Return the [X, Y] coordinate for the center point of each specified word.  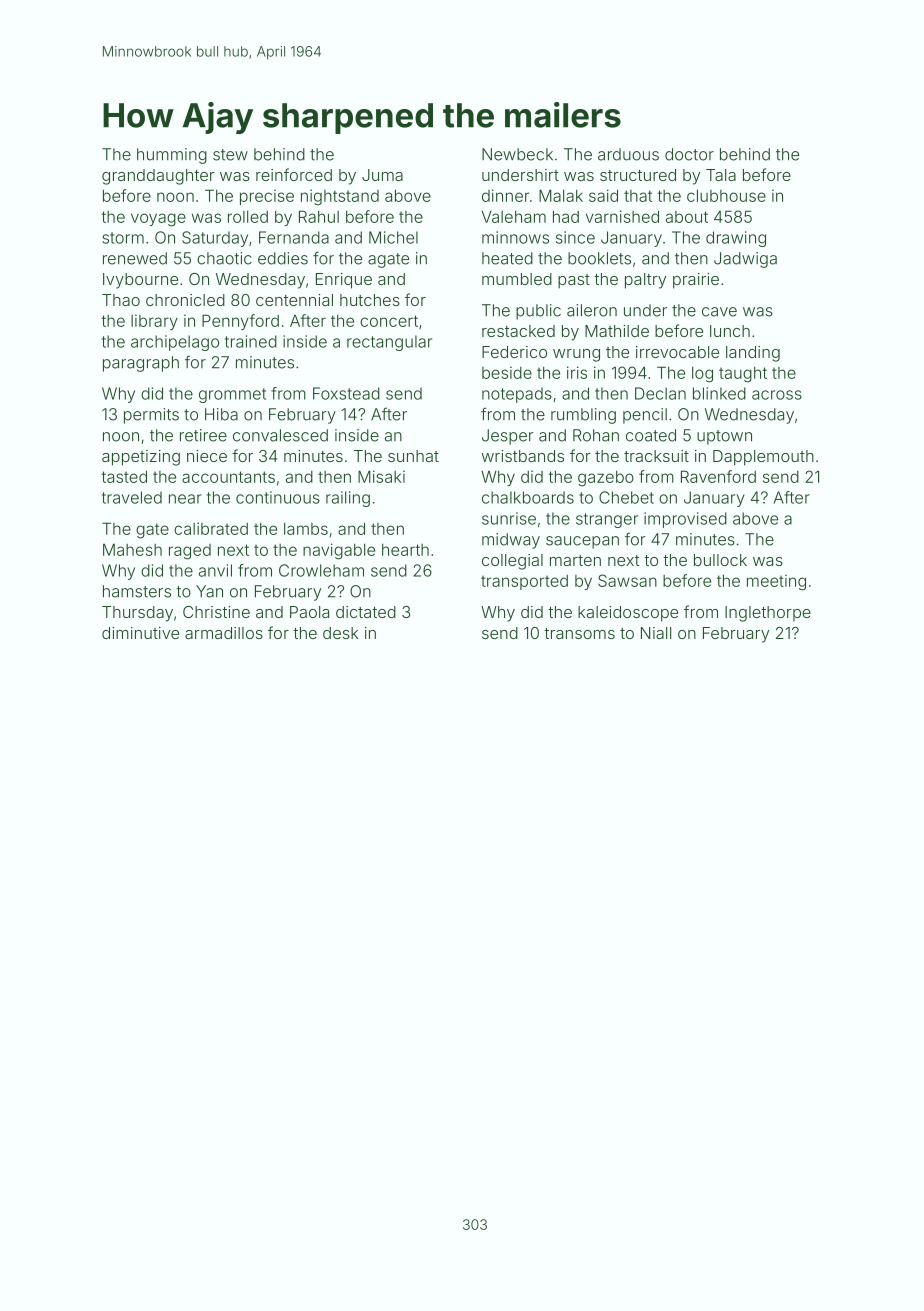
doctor [689, 154]
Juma [382, 175]
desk [341, 633]
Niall [656, 633]
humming [172, 156]
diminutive [140, 633]
